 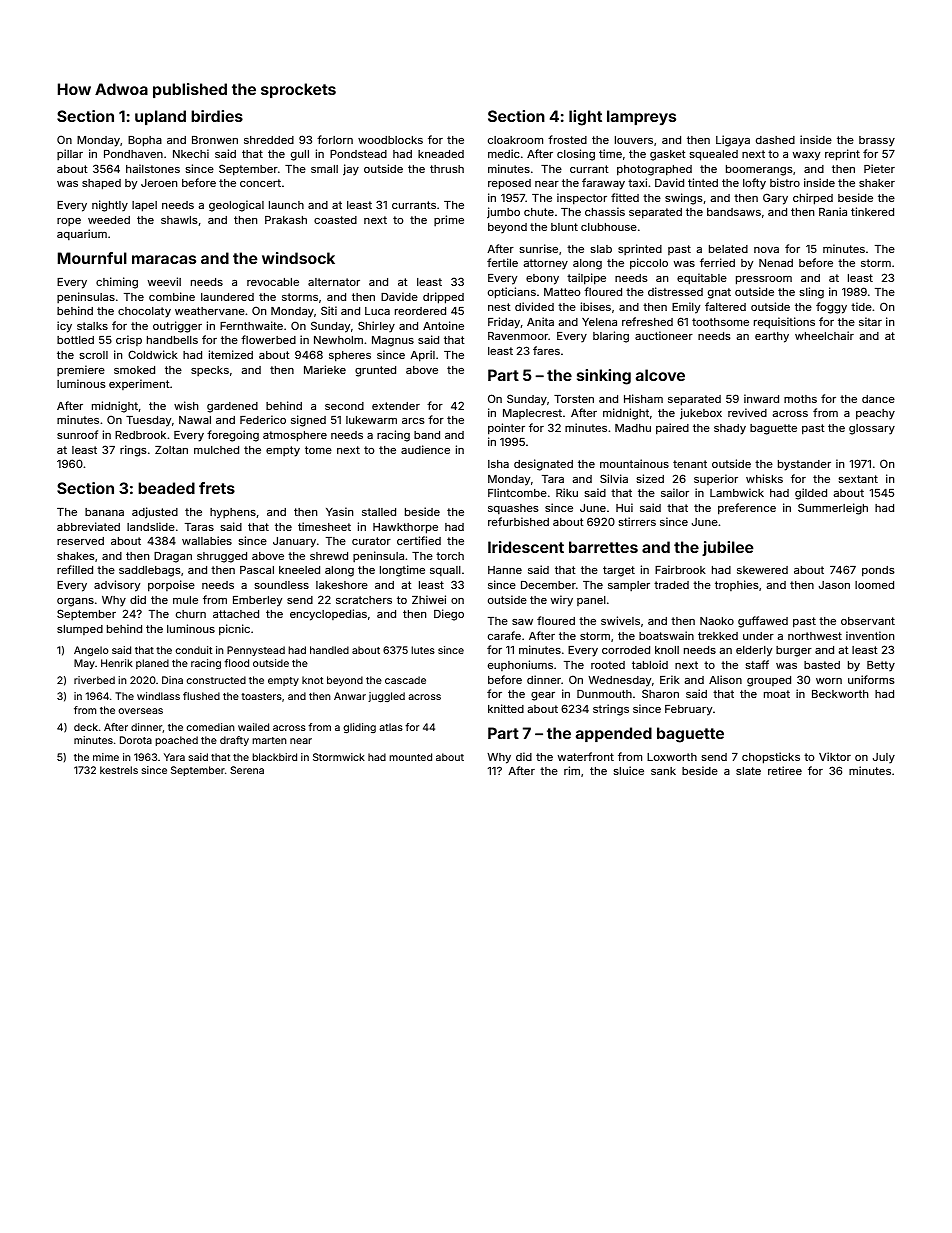 What do you see at coordinates (231, 354) in the screenshot?
I see `itemized` at bounding box center [231, 354].
